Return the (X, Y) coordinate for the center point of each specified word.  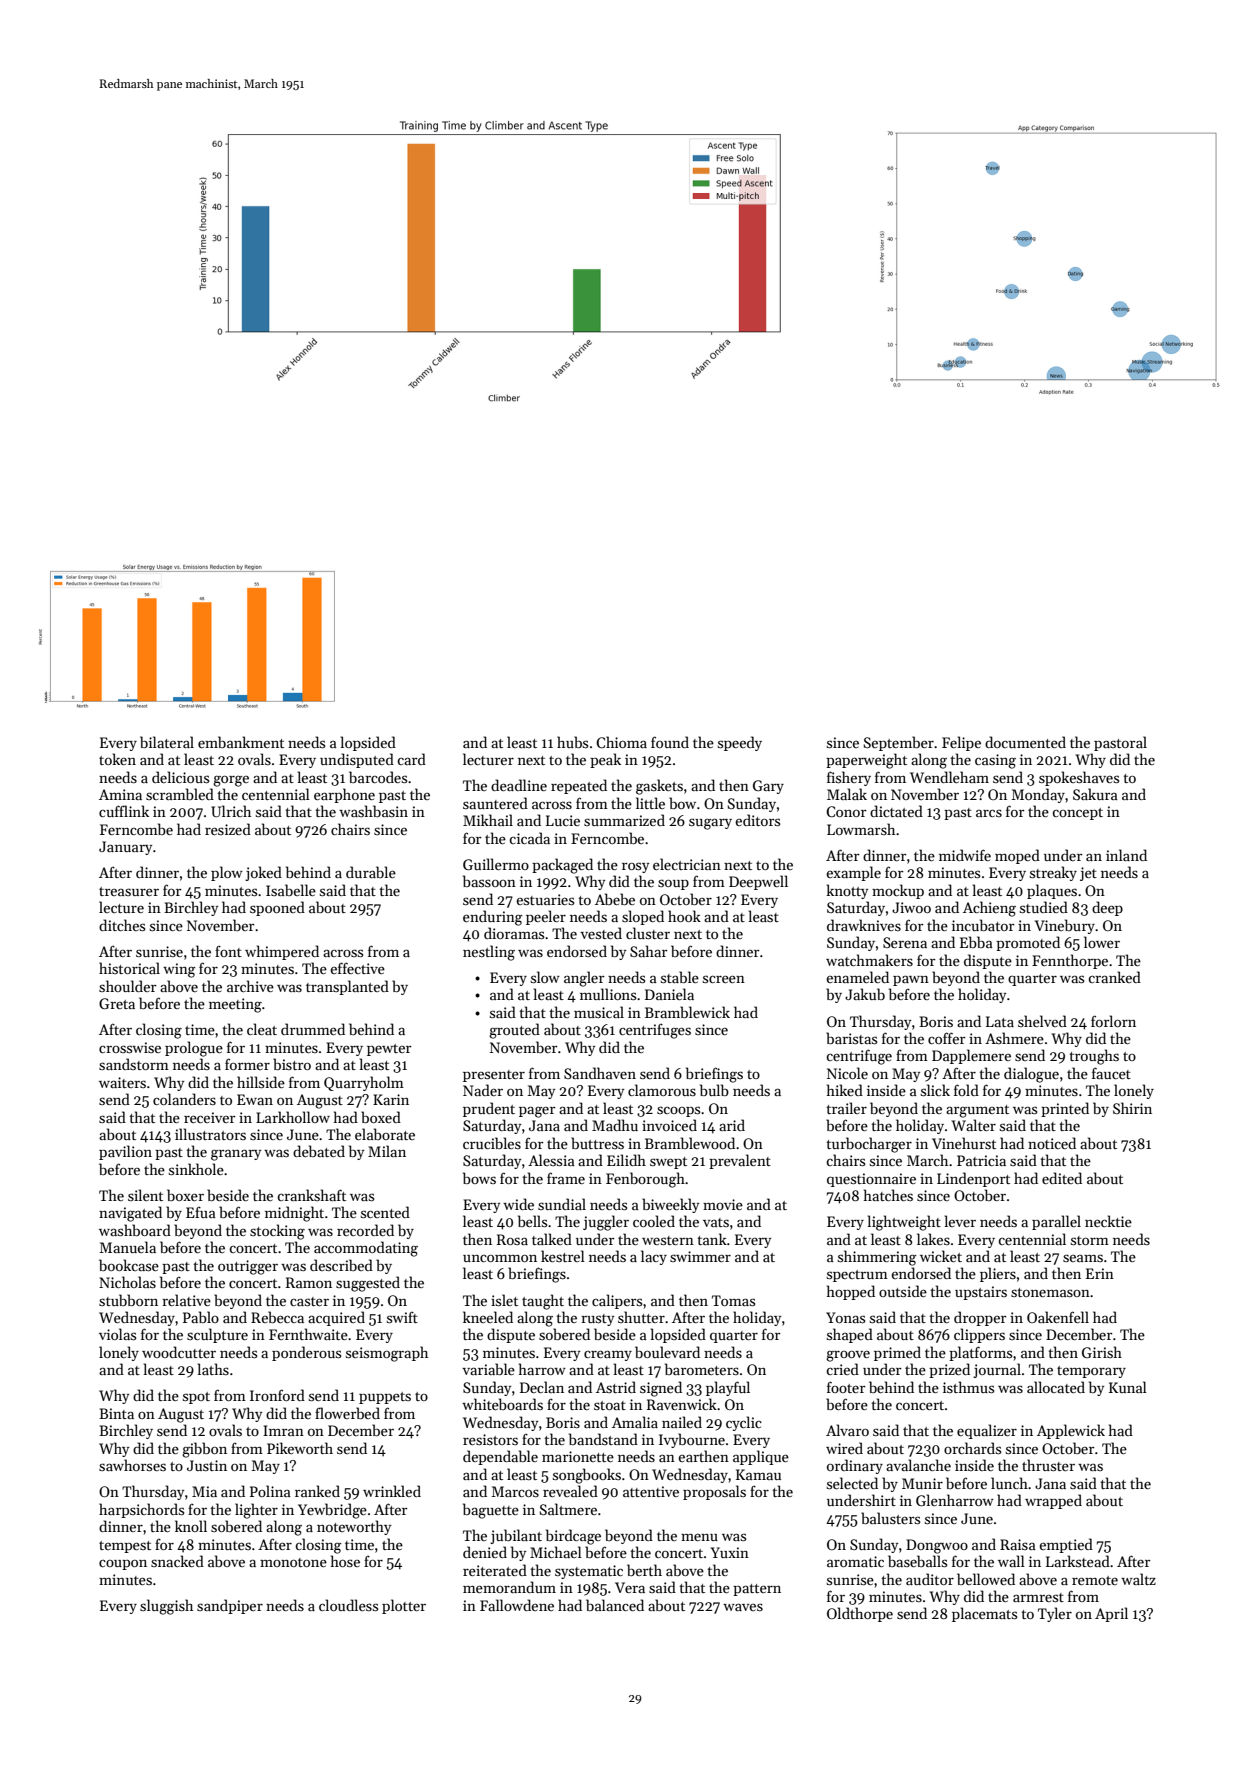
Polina (270, 1491)
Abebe (615, 899)
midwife (965, 855)
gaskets (659, 787)
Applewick (1071, 1431)
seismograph (387, 1354)
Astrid (616, 1387)
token (117, 759)
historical (129, 968)
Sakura (1095, 794)
